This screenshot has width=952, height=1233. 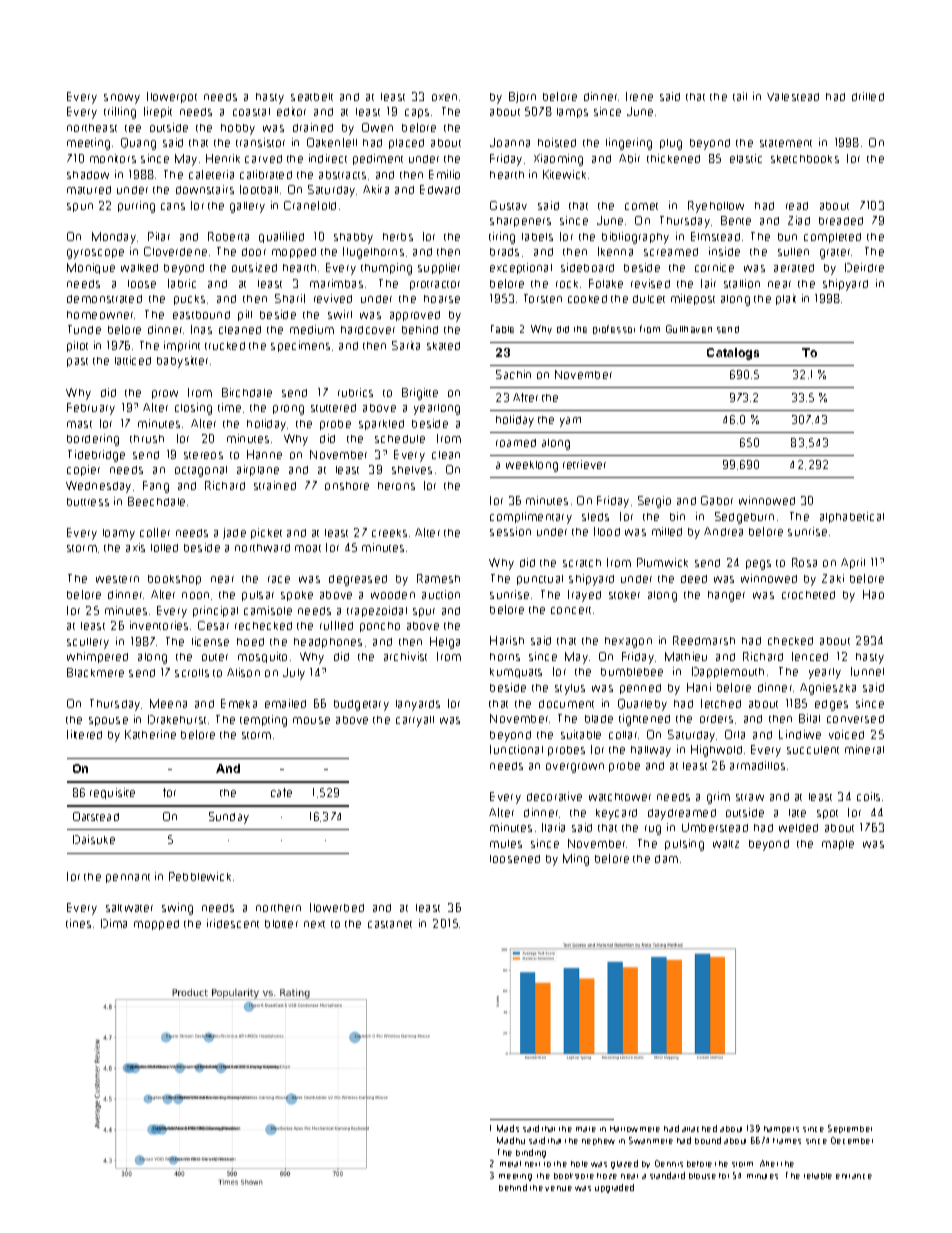 I want to click on western, so click(x=117, y=579).
